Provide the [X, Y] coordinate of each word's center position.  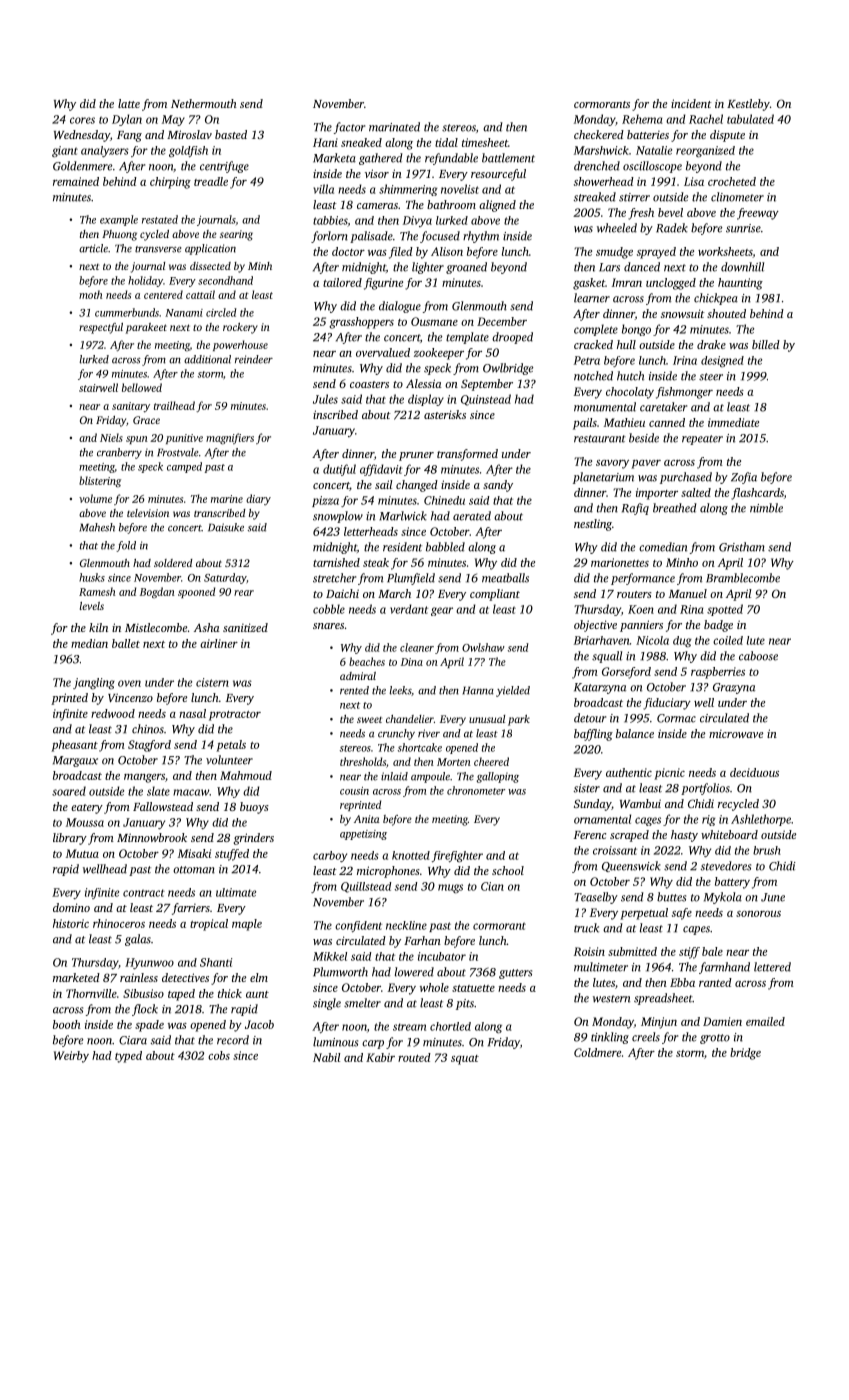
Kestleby [748, 105]
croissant [615, 850]
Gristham [742, 547]
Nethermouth [204, 103]
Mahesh [97, 527]
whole [434, 987]
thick [230, 993]
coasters [369, 384]
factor [349, 128]
